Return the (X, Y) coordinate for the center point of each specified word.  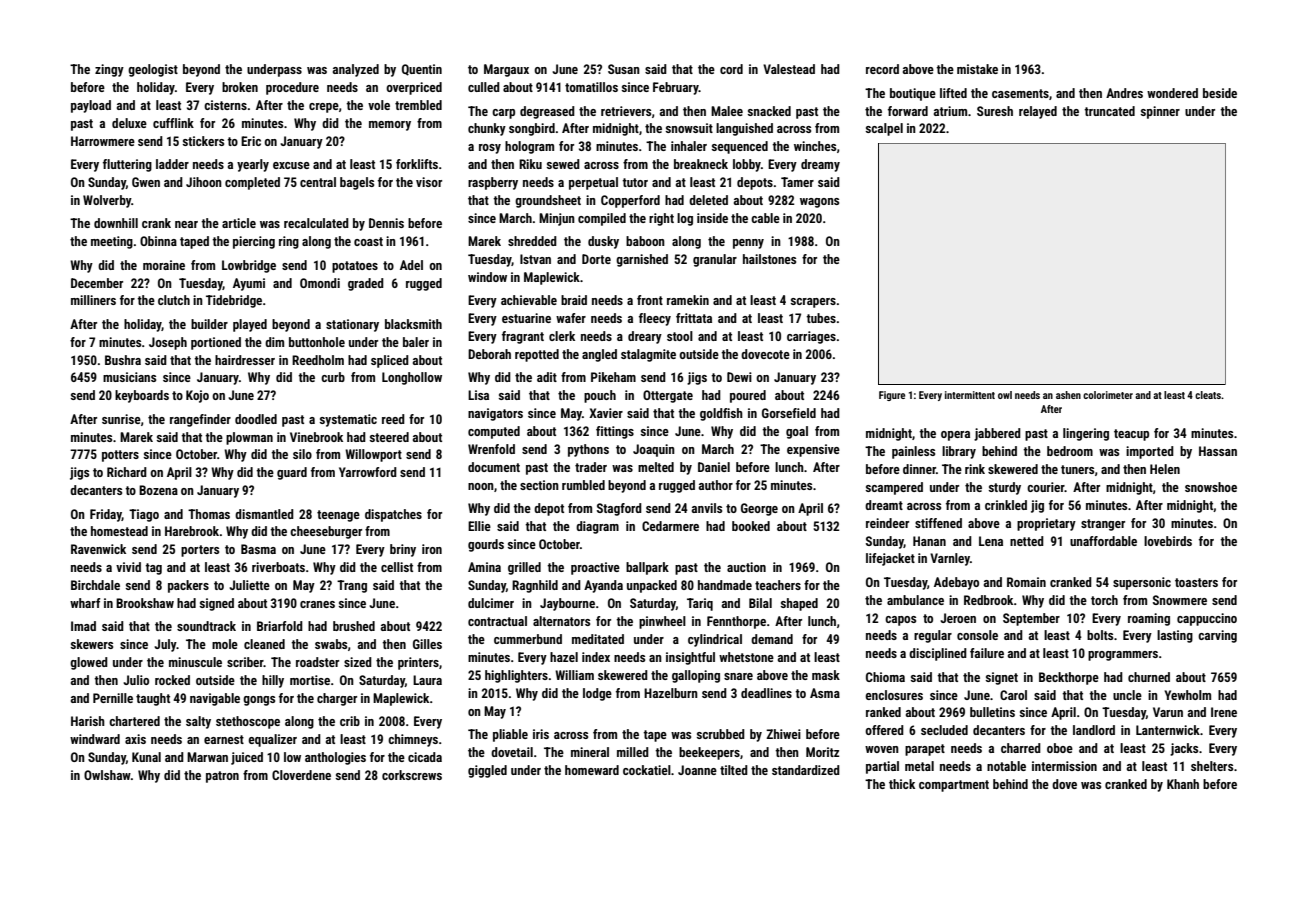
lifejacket (890, 559)
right (661, 219)
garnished (642, 260)
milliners (93, 300)
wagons (819, 203)
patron (222, 777)
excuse (291, 165)
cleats (1208, 395)
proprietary (1046, 524)
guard (292, 473)
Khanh (1183, 784)
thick (902, 784)
